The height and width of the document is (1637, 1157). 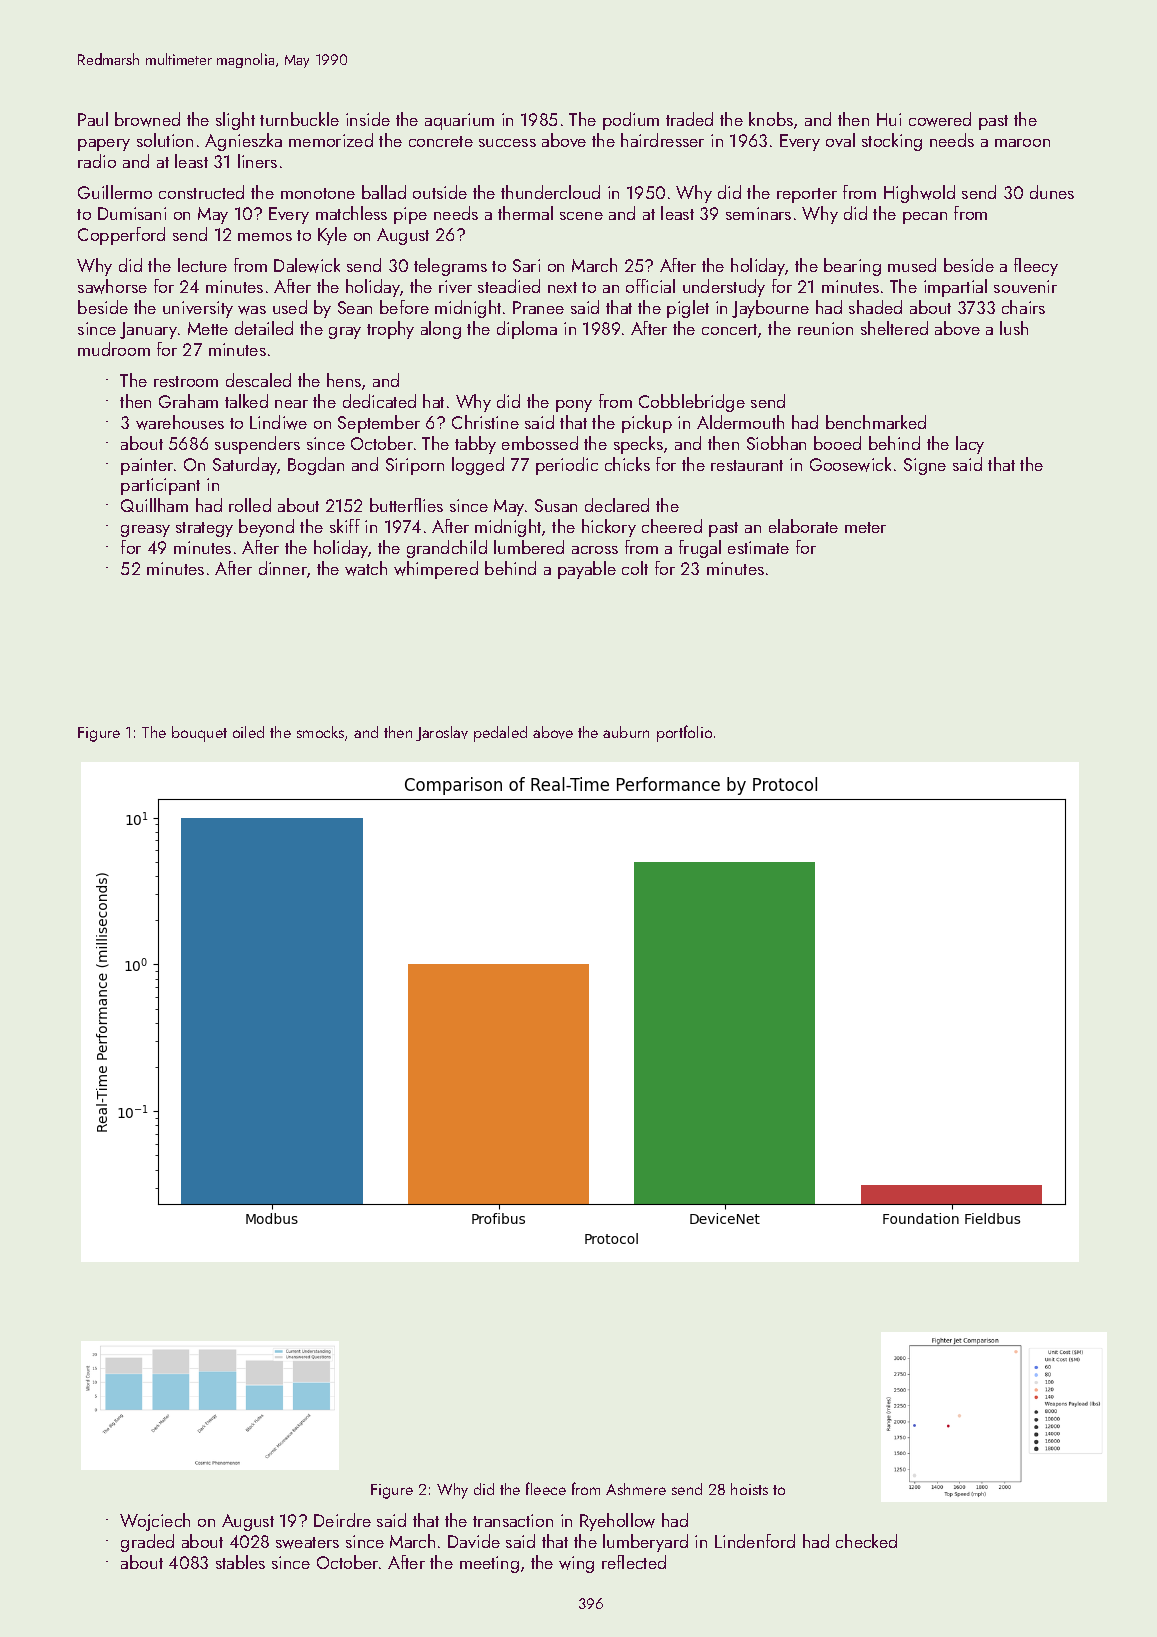 What do you see at coordinates (202, 265) in the document?
I see `lecture` at bounding box center [202, 265].
